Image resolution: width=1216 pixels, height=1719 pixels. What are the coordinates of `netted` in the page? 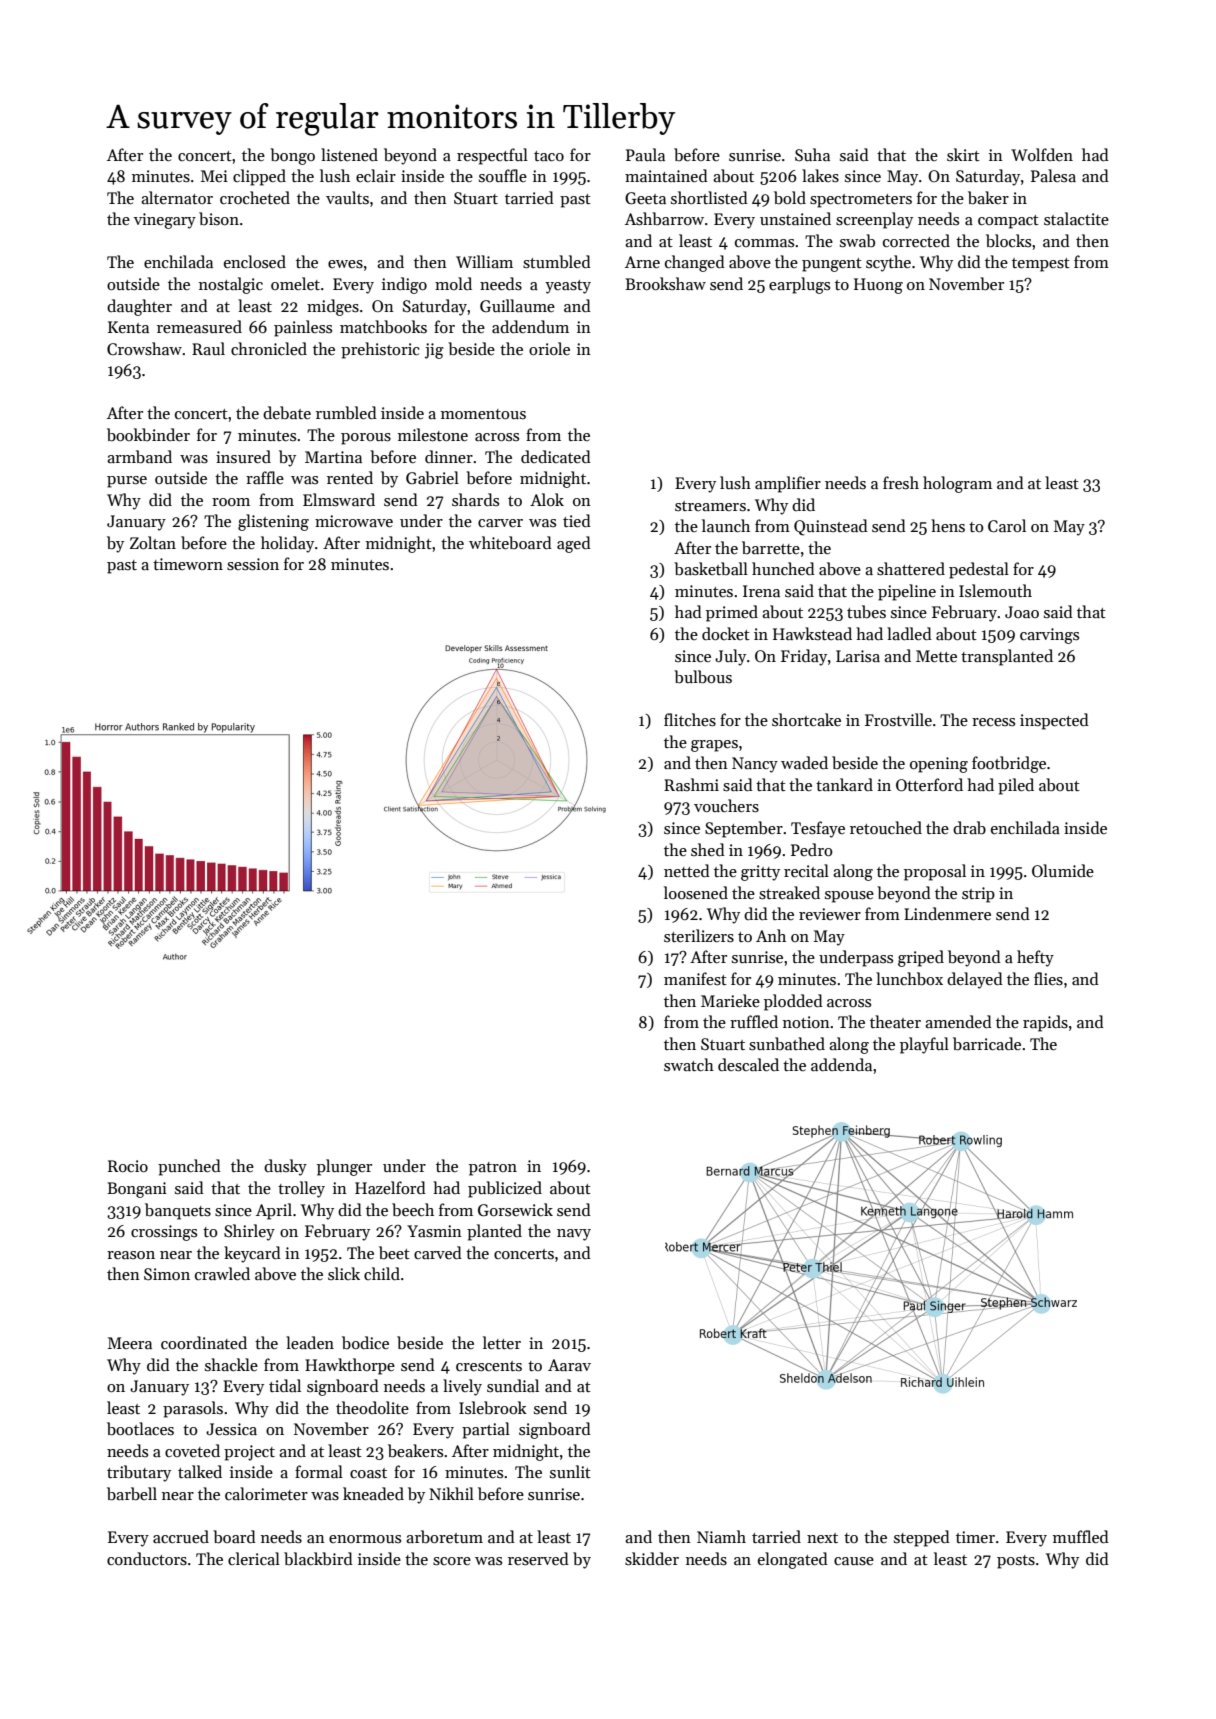 It's located at (687, 870).
